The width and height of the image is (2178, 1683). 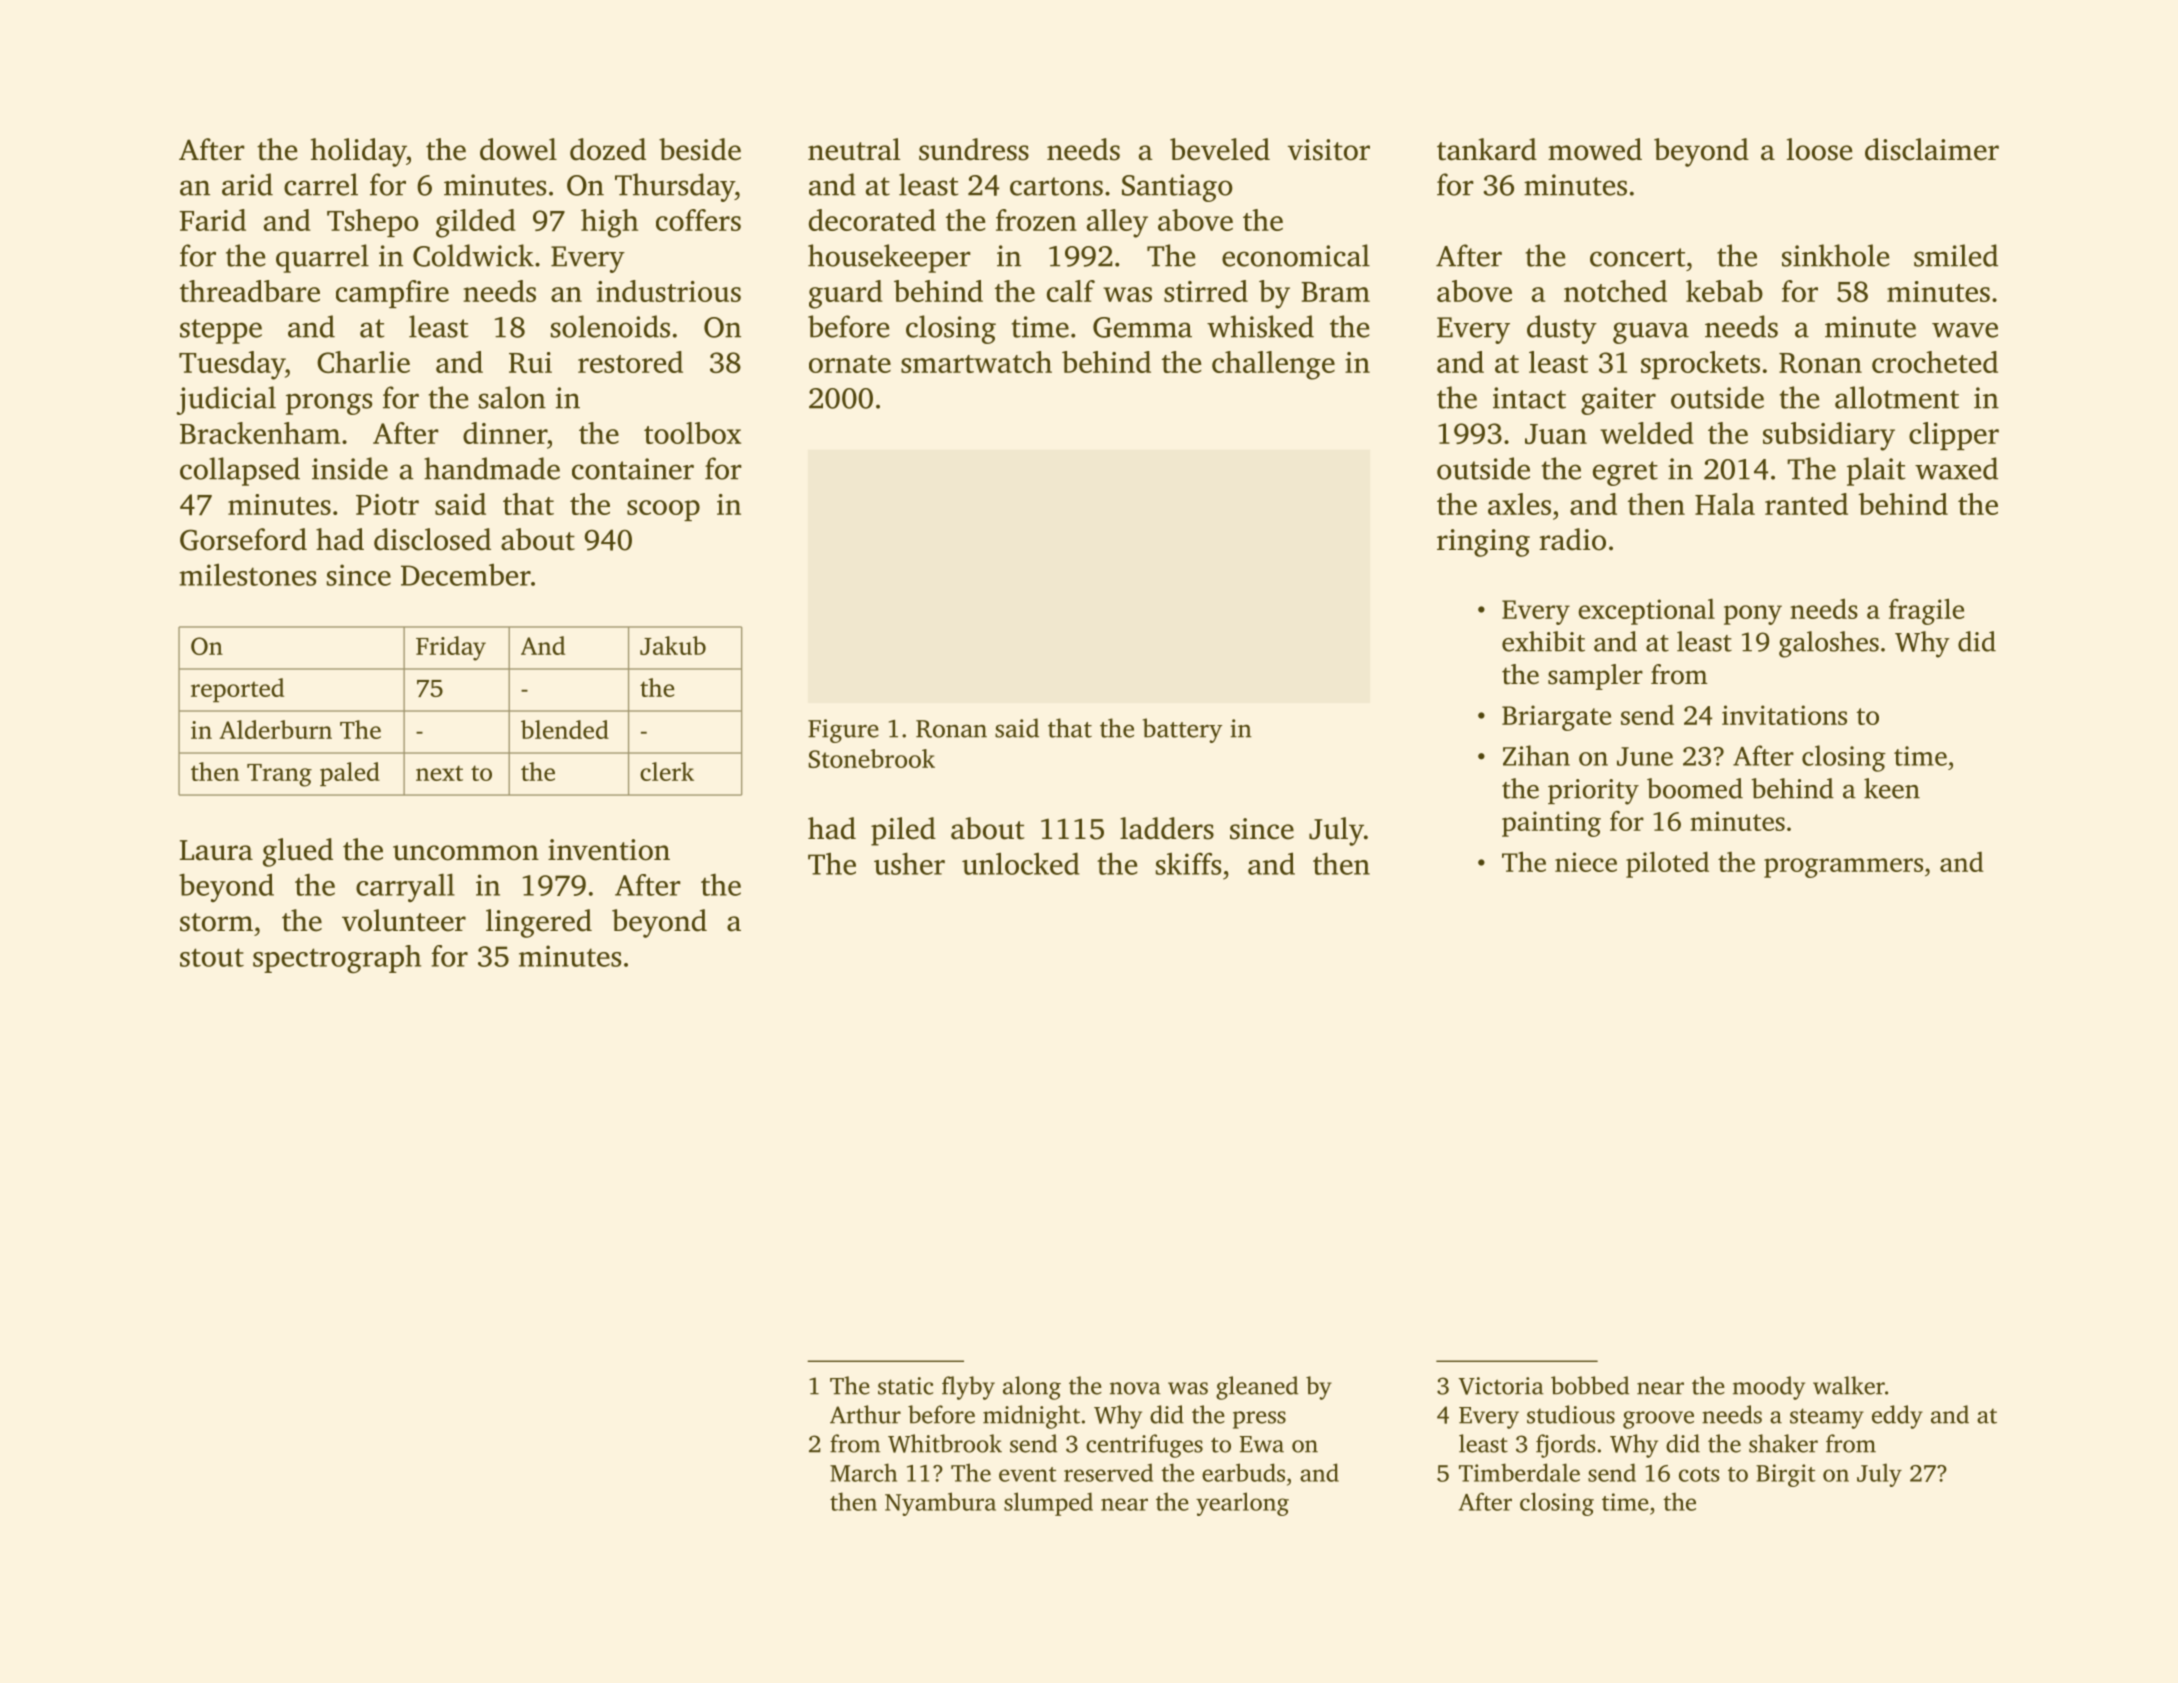 What do you see at coordinates (1843, 868) in the image?
I see `programmers` at bounding box center [1843, 868].
